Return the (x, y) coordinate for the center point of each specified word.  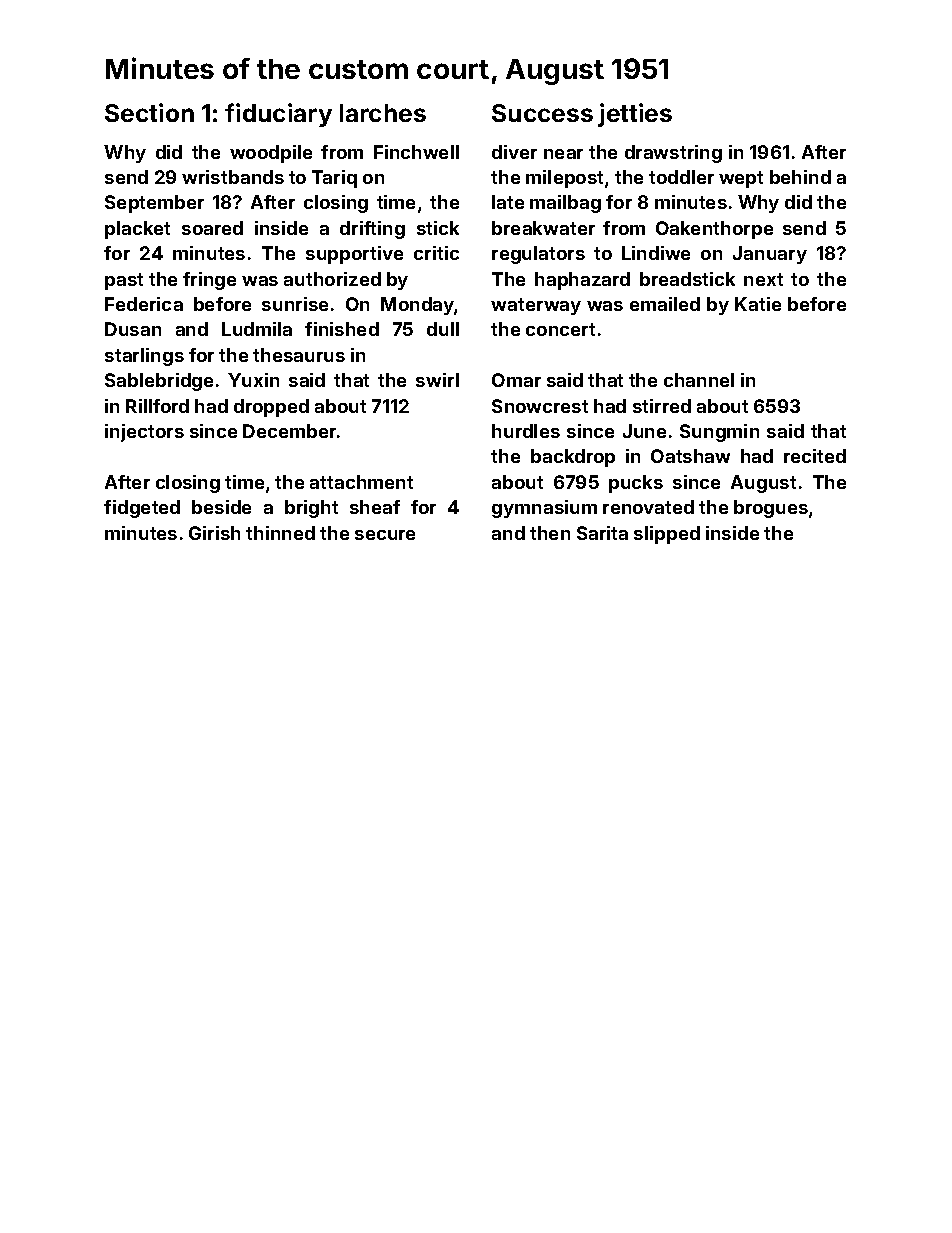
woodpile (271, 154)
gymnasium (544, 509)
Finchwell (416, 152)
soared (212, 228)
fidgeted (142, 509)
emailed (665, 304)
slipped (667, 535)
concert (560, 329)
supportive (354, 255)
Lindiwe (656, 253)
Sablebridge (159, 382)
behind (800, 177)
